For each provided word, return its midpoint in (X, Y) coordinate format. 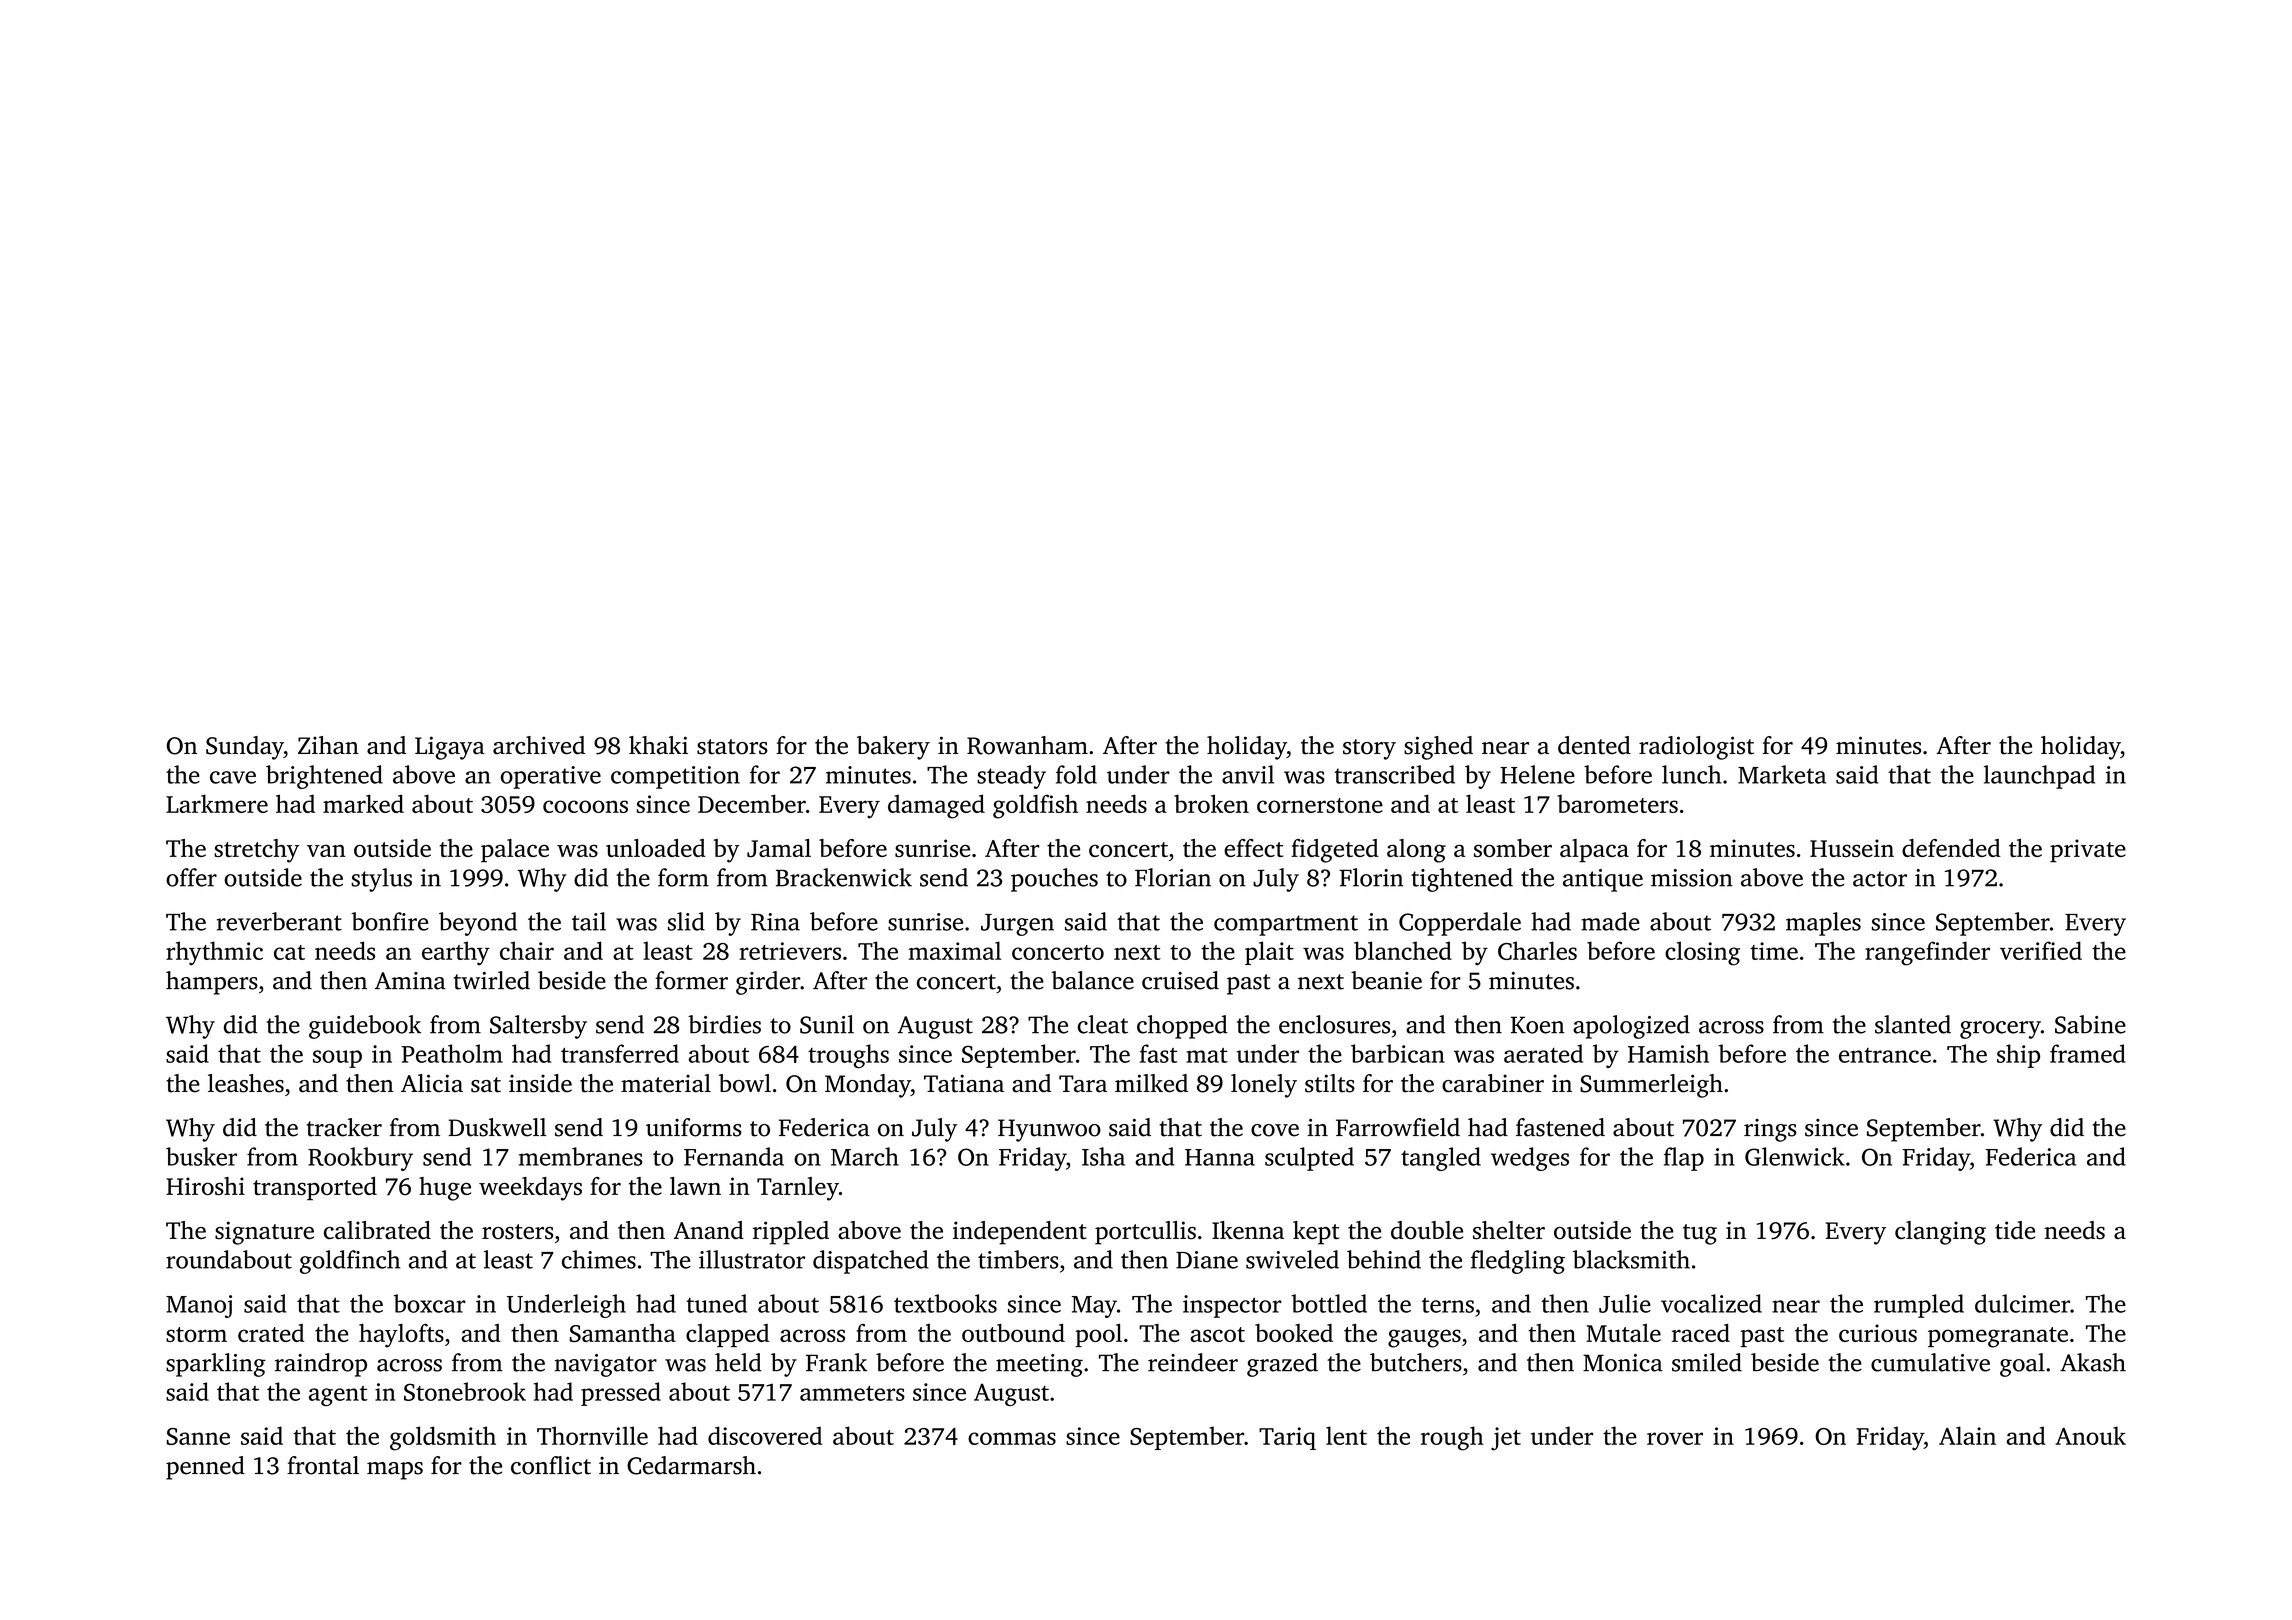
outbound (1013, 1333)
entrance (1885, 1055)
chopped (1182, 1027)
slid (686, 921)
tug (1700, 1234)
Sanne (198, 1436)
